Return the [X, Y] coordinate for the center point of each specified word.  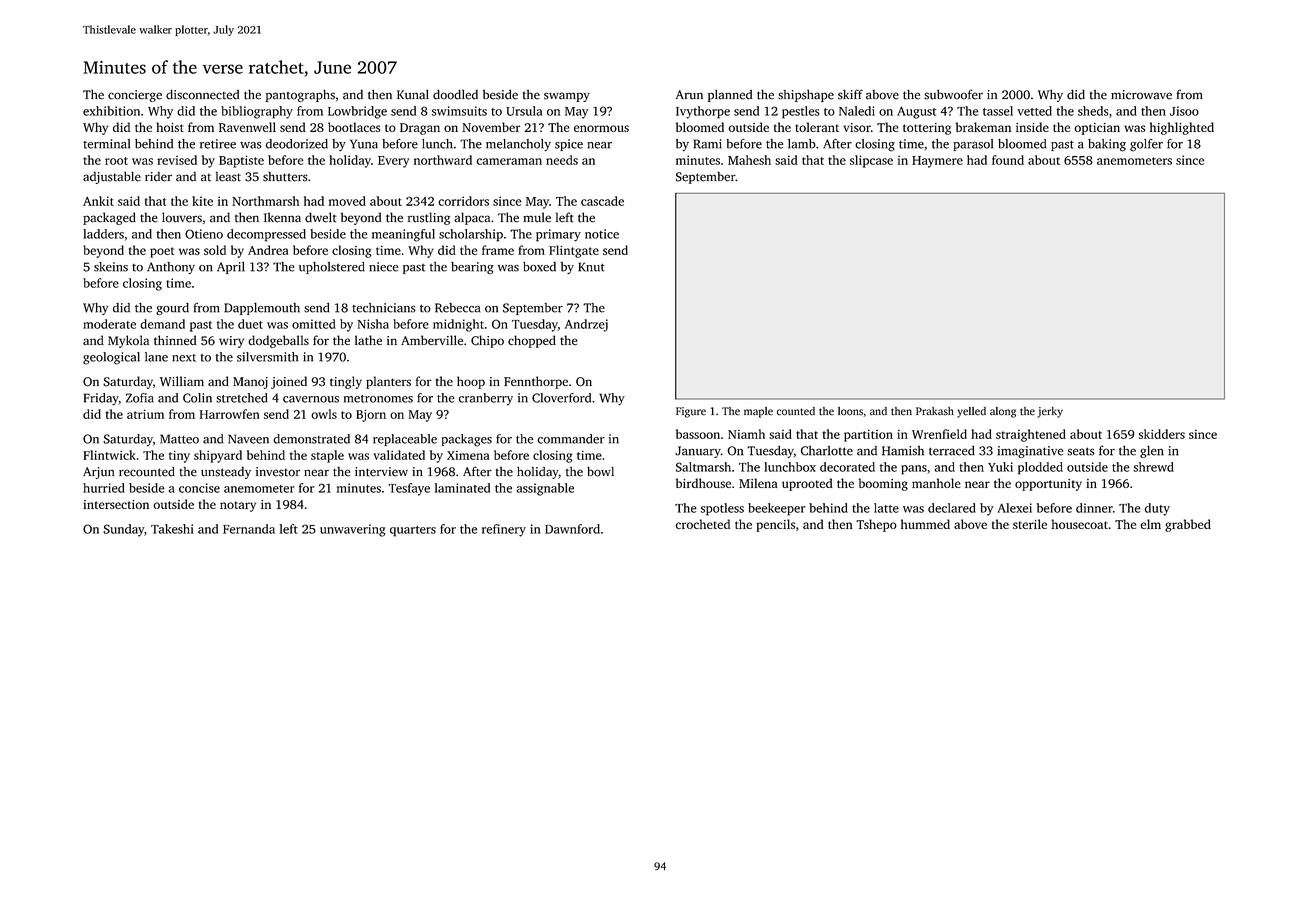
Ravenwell [247, 127]
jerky [1050, 412]
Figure [691, 412]
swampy [567, 97]
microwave [1141, 95]
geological [111, 358]
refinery [504, 530]
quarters [413, 531]
